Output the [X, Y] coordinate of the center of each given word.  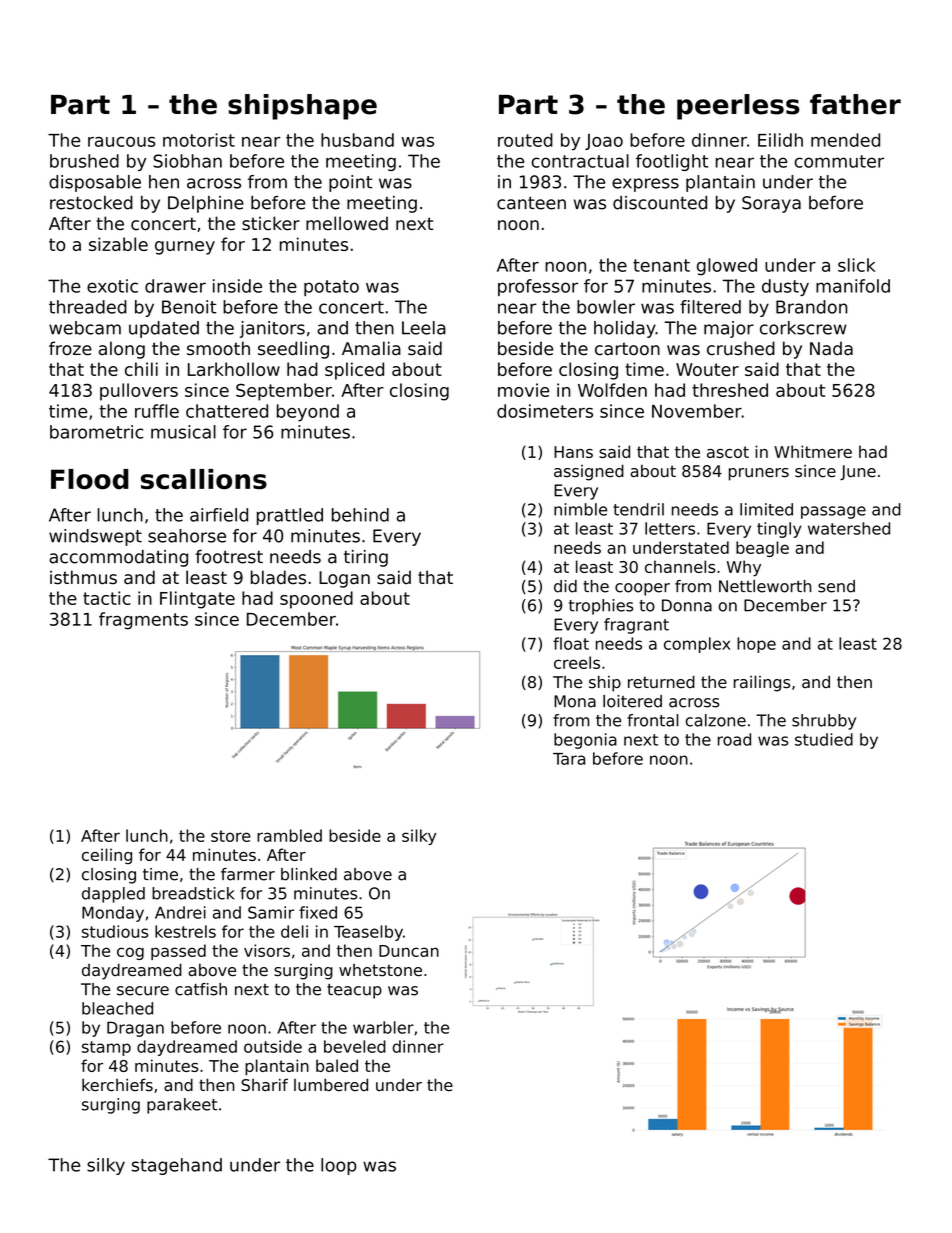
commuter [839, 161]
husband [357, 140]
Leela [424, 328]
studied [824, 739]
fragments [143, 621]
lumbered [331, 1085]
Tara [569, 759]
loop [339, 1166]
